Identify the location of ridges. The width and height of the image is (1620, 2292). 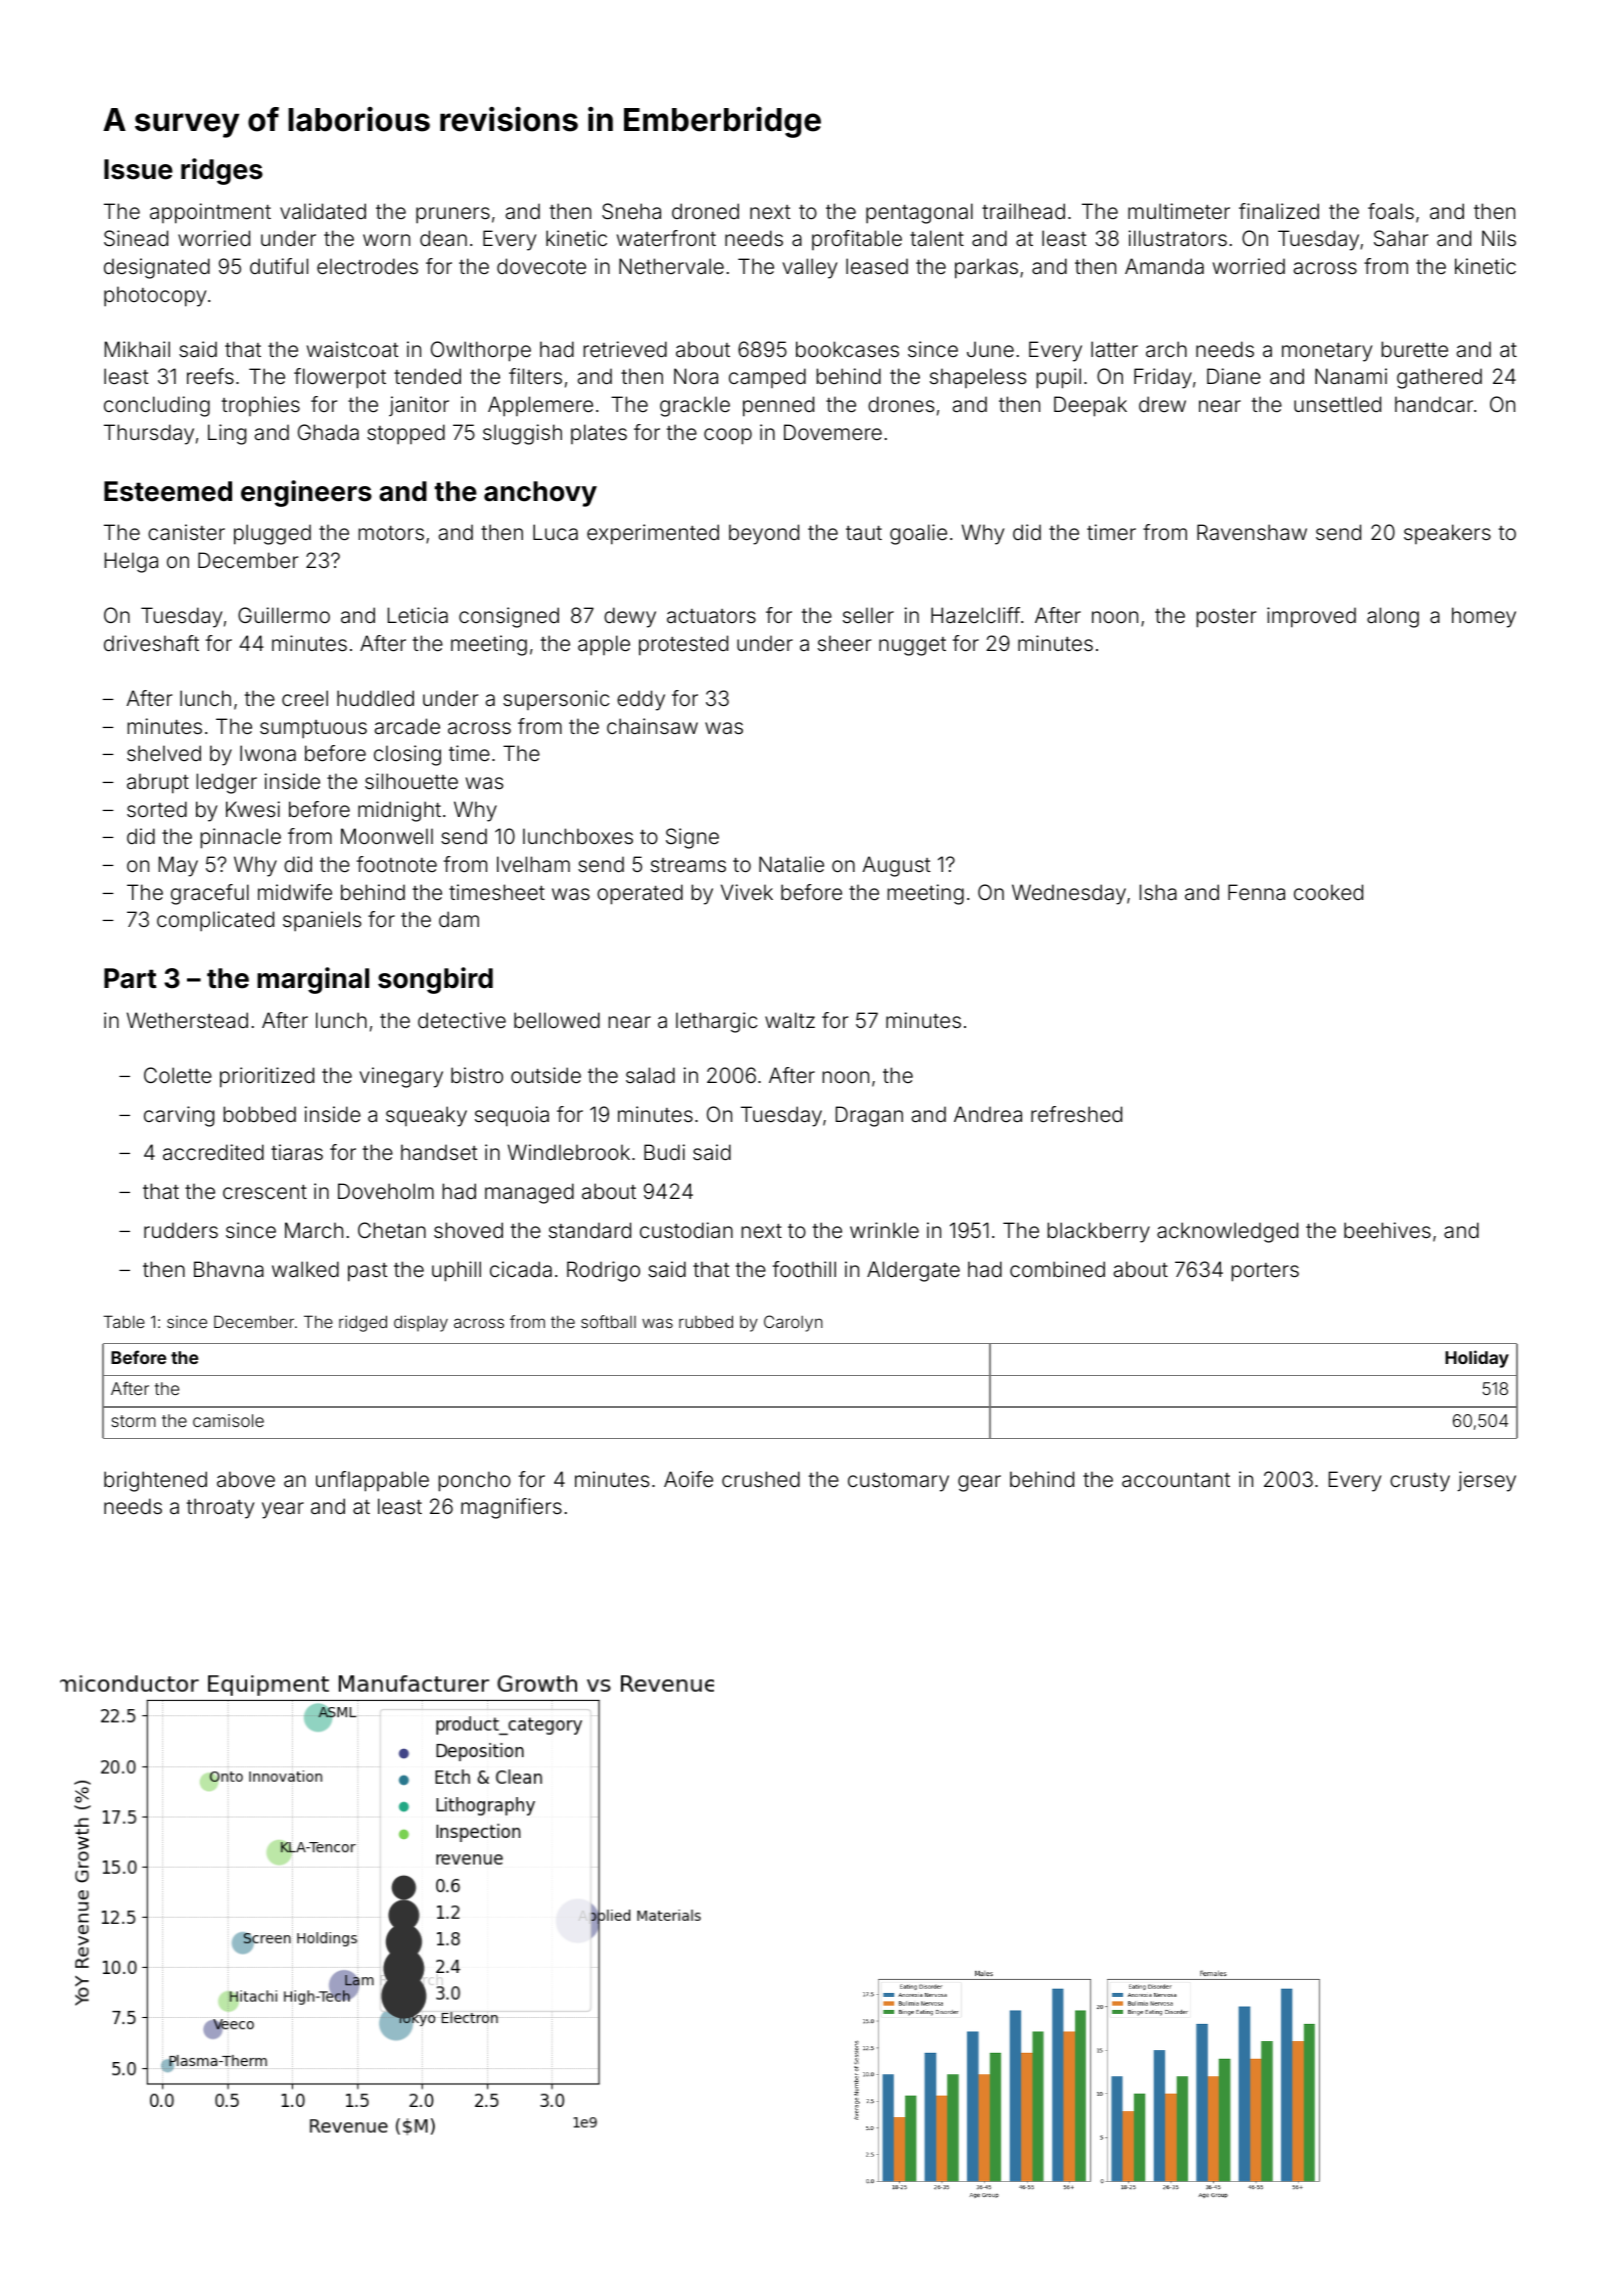
(222, 171).
